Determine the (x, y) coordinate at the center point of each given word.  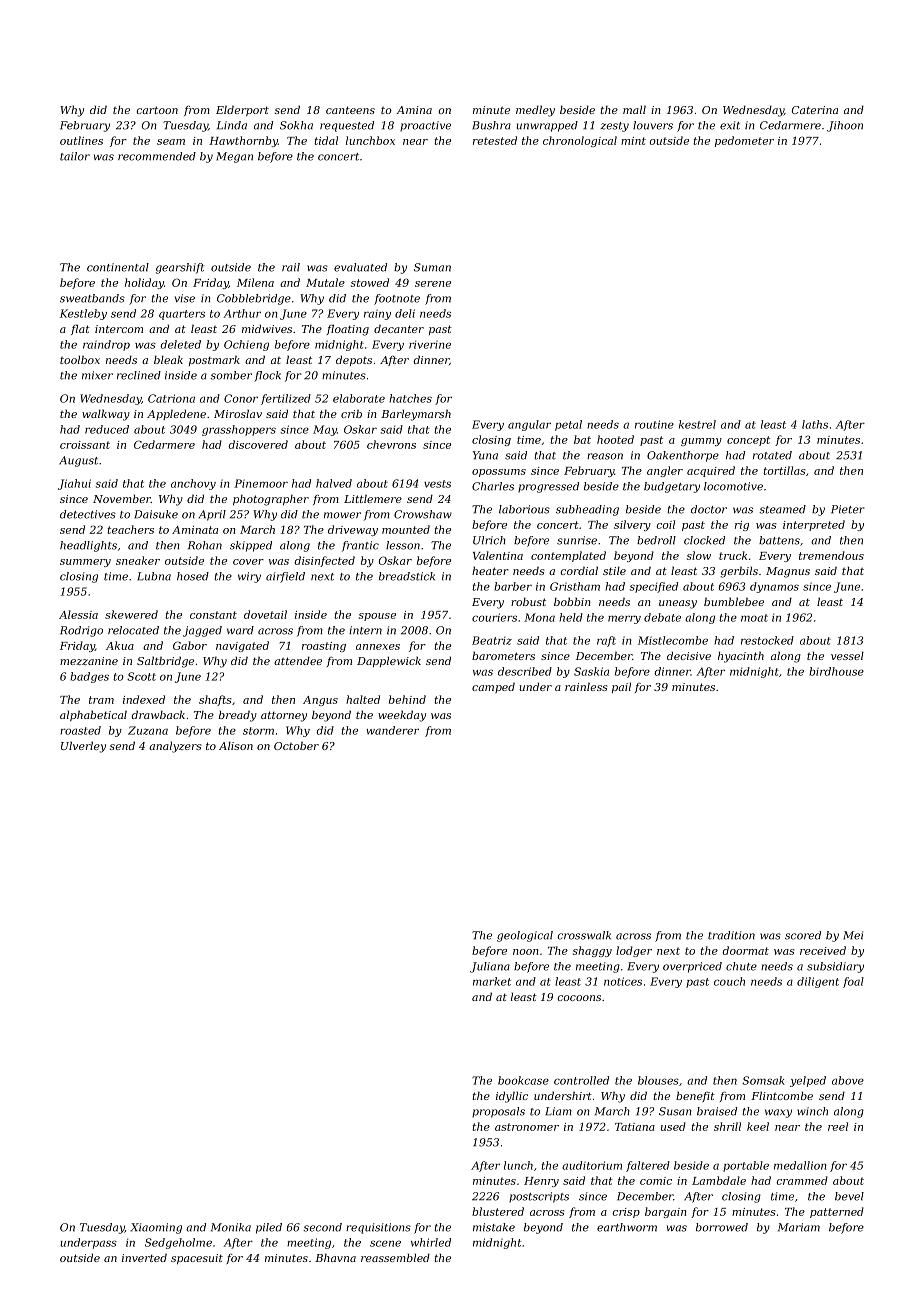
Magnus (788, 572)
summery (85, 563)
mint (633, 141)
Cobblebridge (254, 299)
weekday (402, 716)
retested (495, 140)
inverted (144, 1257)
